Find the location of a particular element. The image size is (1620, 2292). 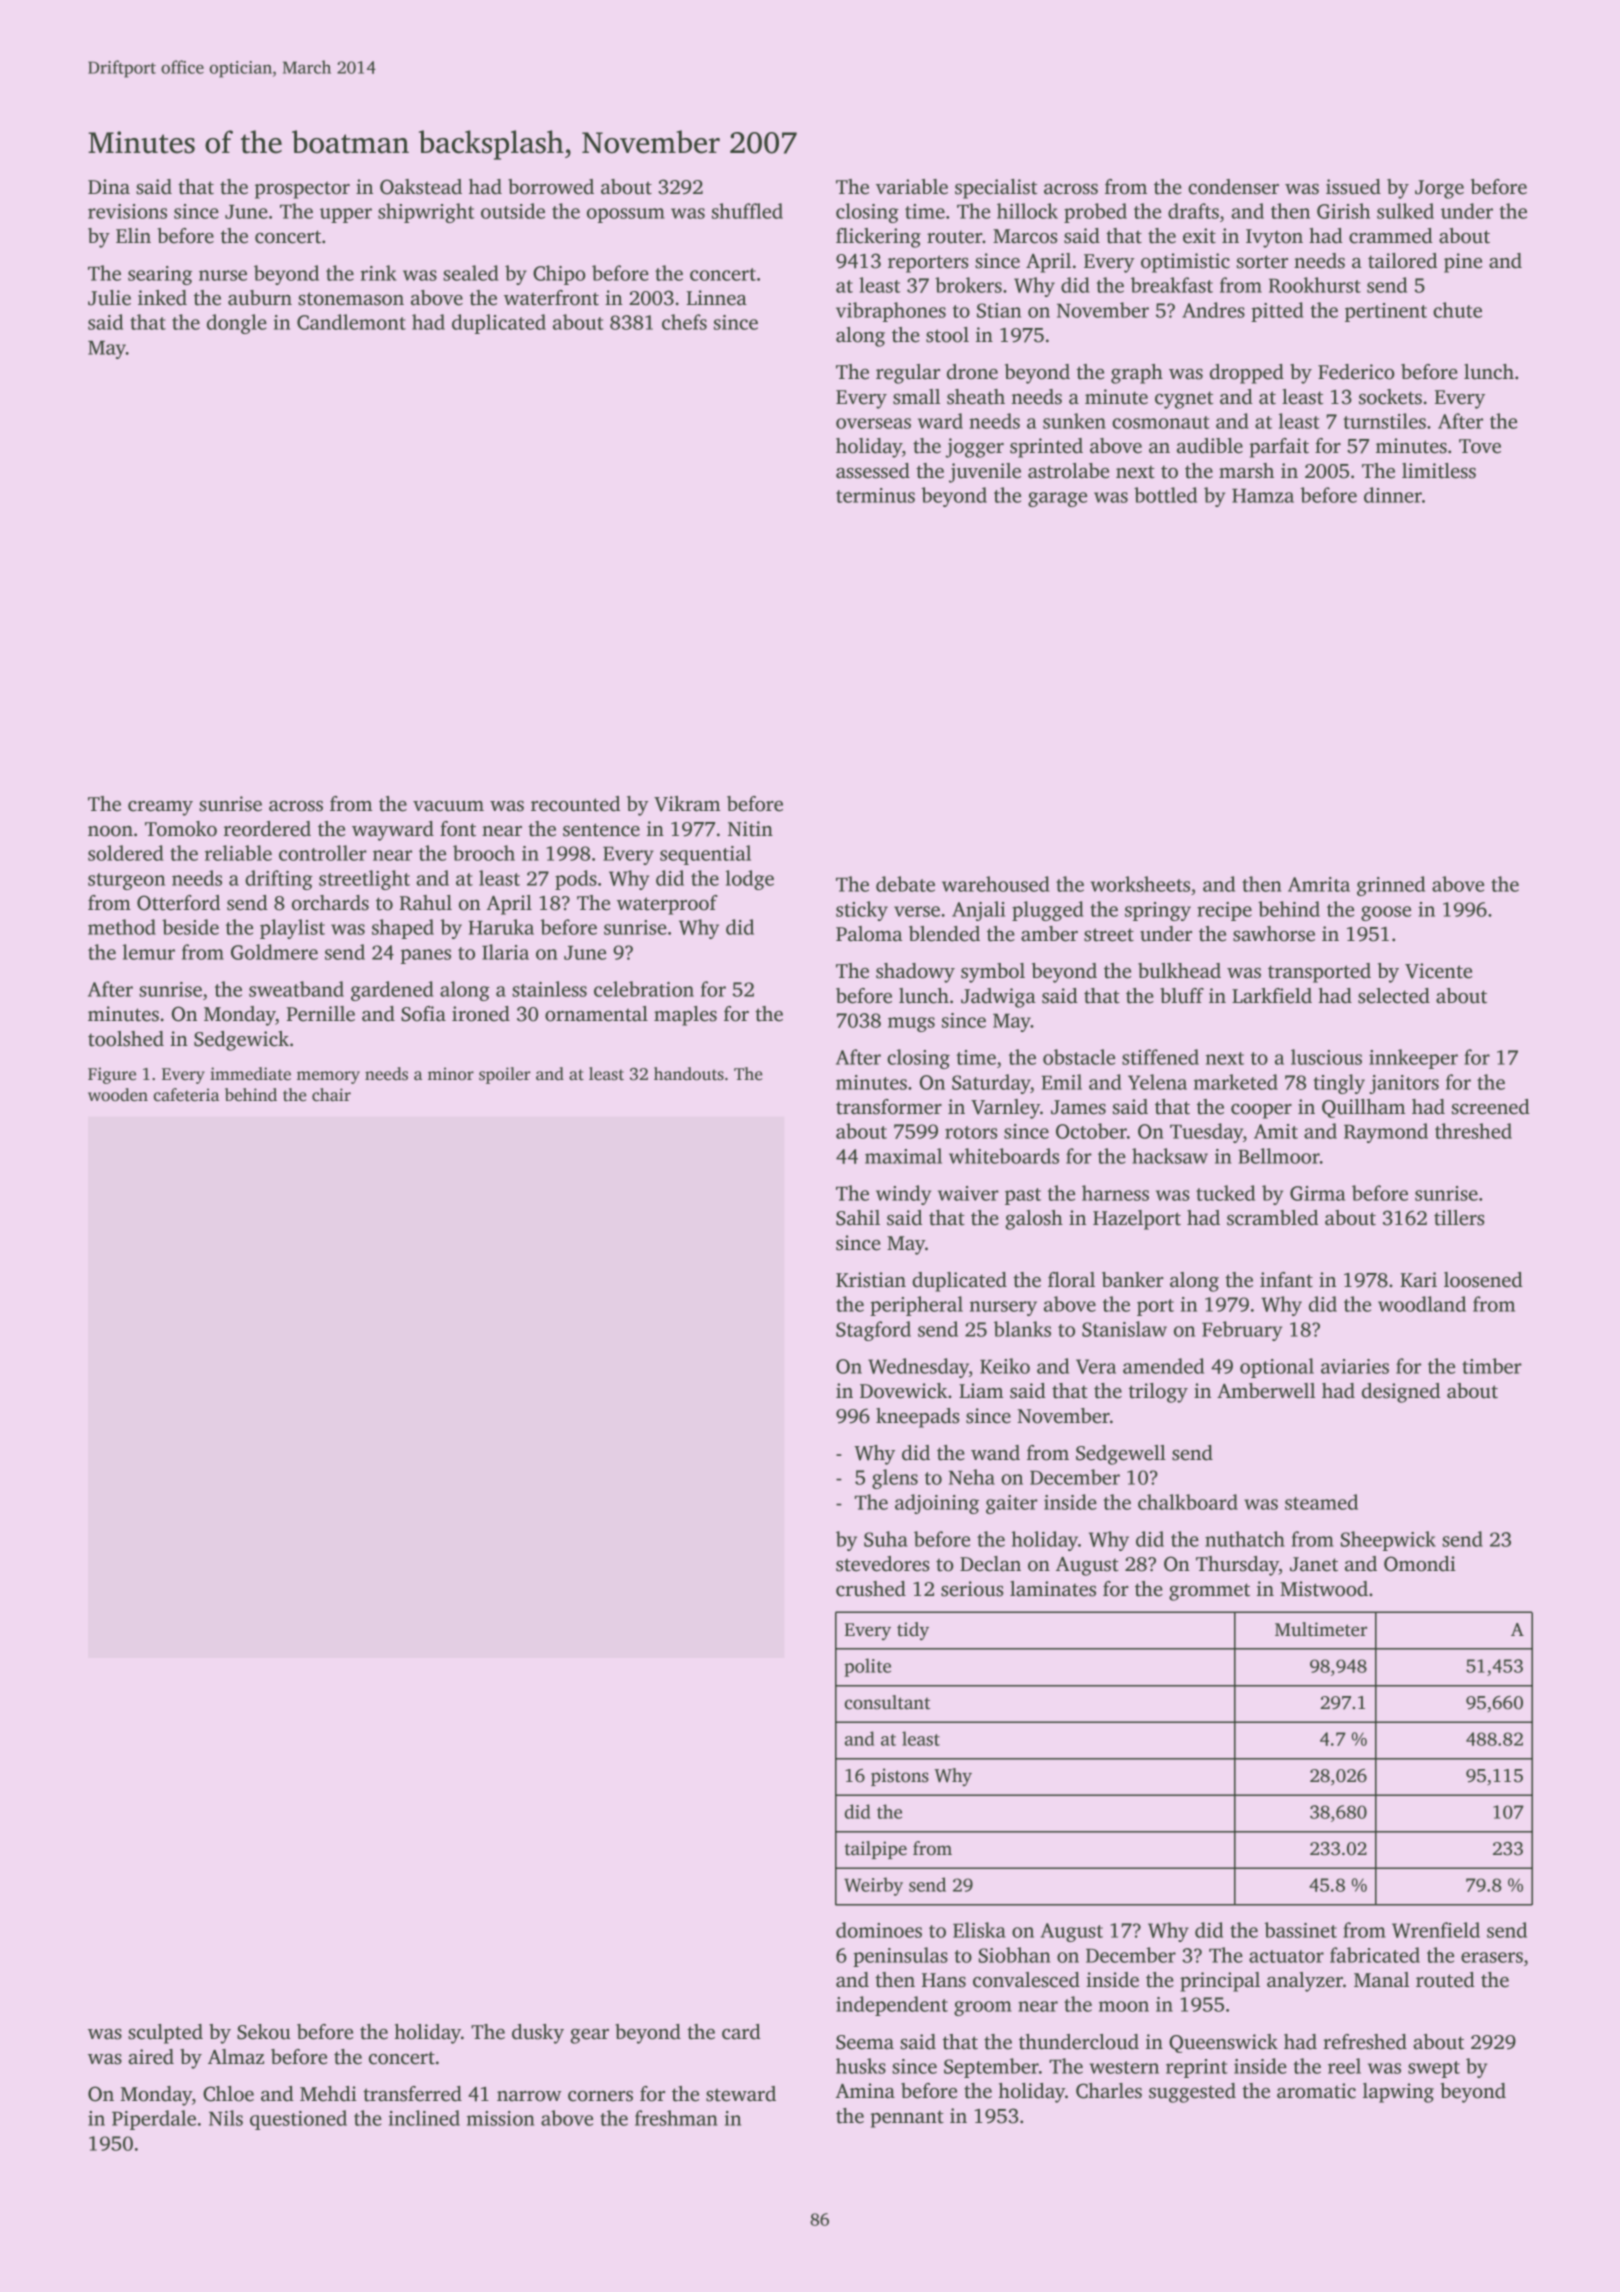

card is located at coordinates (741, 2032).
